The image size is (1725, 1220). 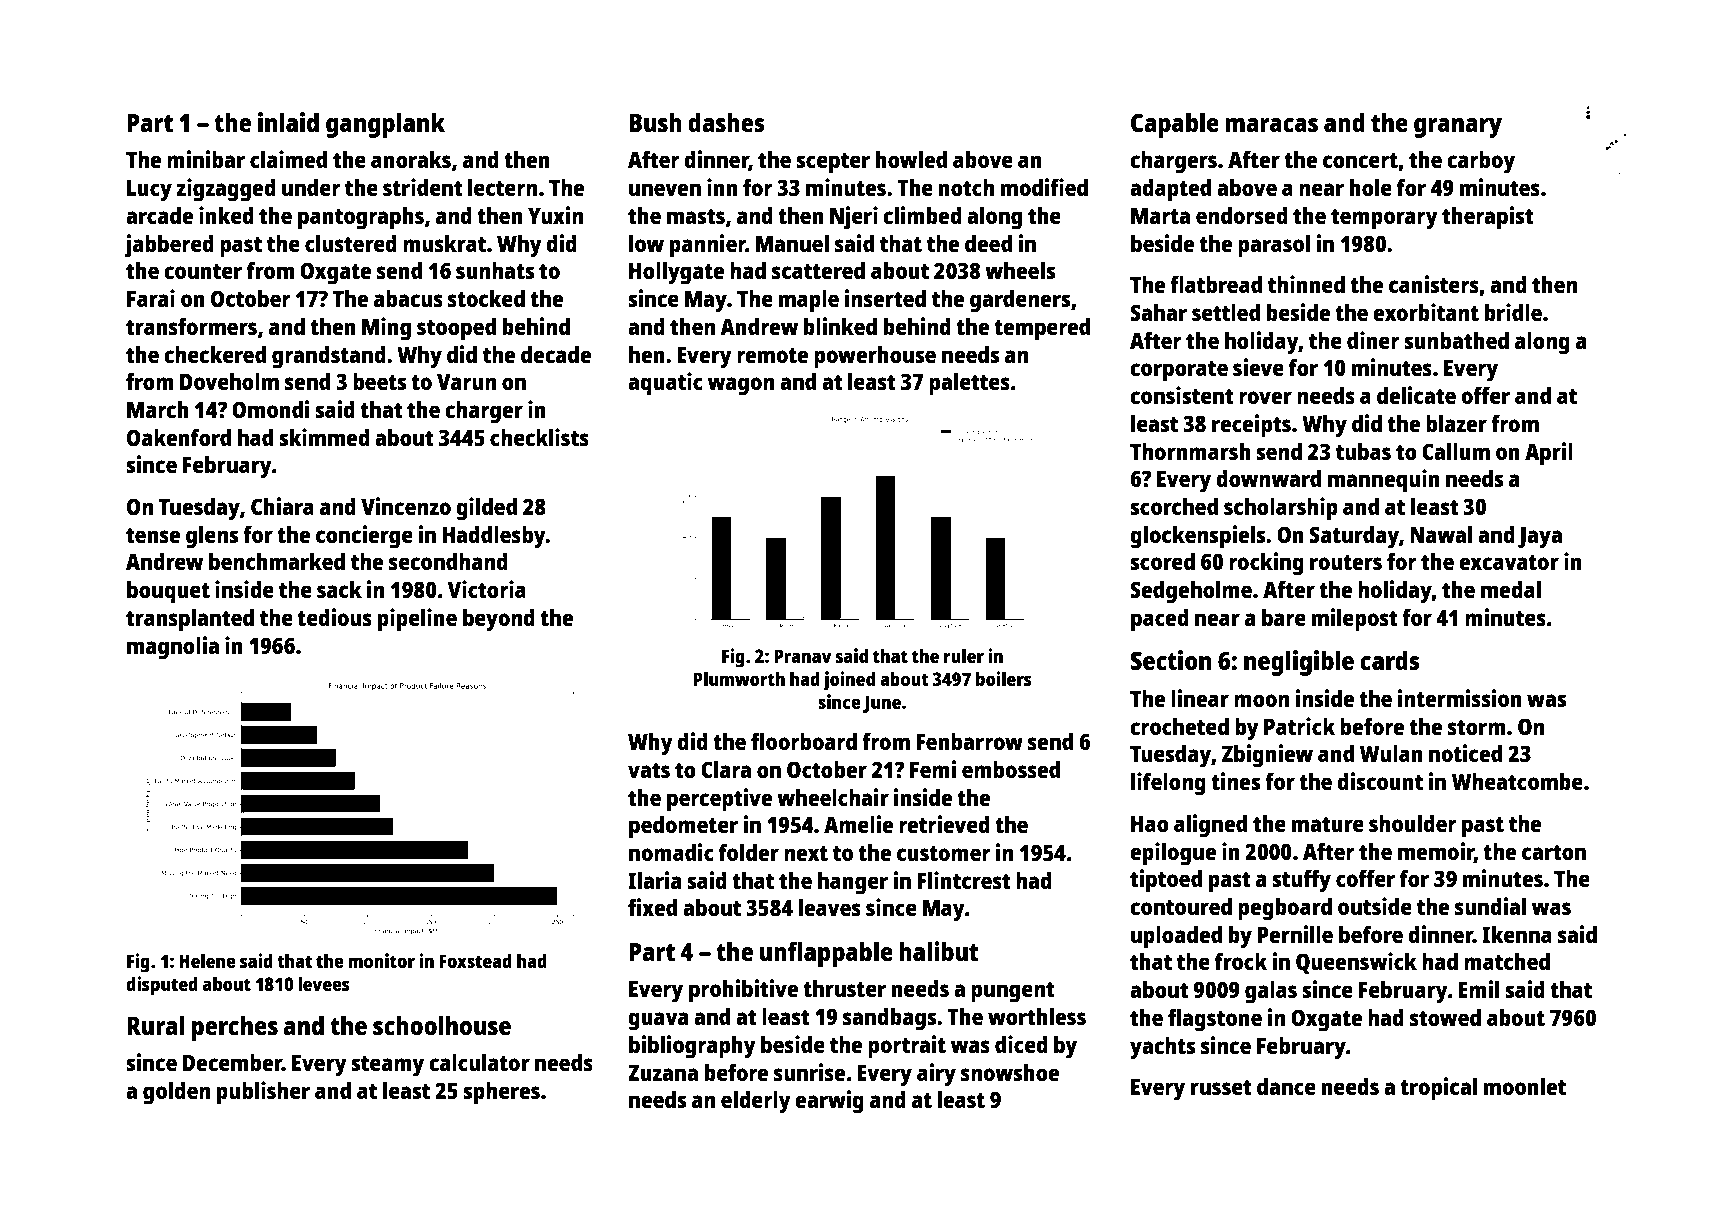 What do you see at coordinates (1011, 769) in the screenshot?
I see `embossed` at bounding box center [1011, 769].
